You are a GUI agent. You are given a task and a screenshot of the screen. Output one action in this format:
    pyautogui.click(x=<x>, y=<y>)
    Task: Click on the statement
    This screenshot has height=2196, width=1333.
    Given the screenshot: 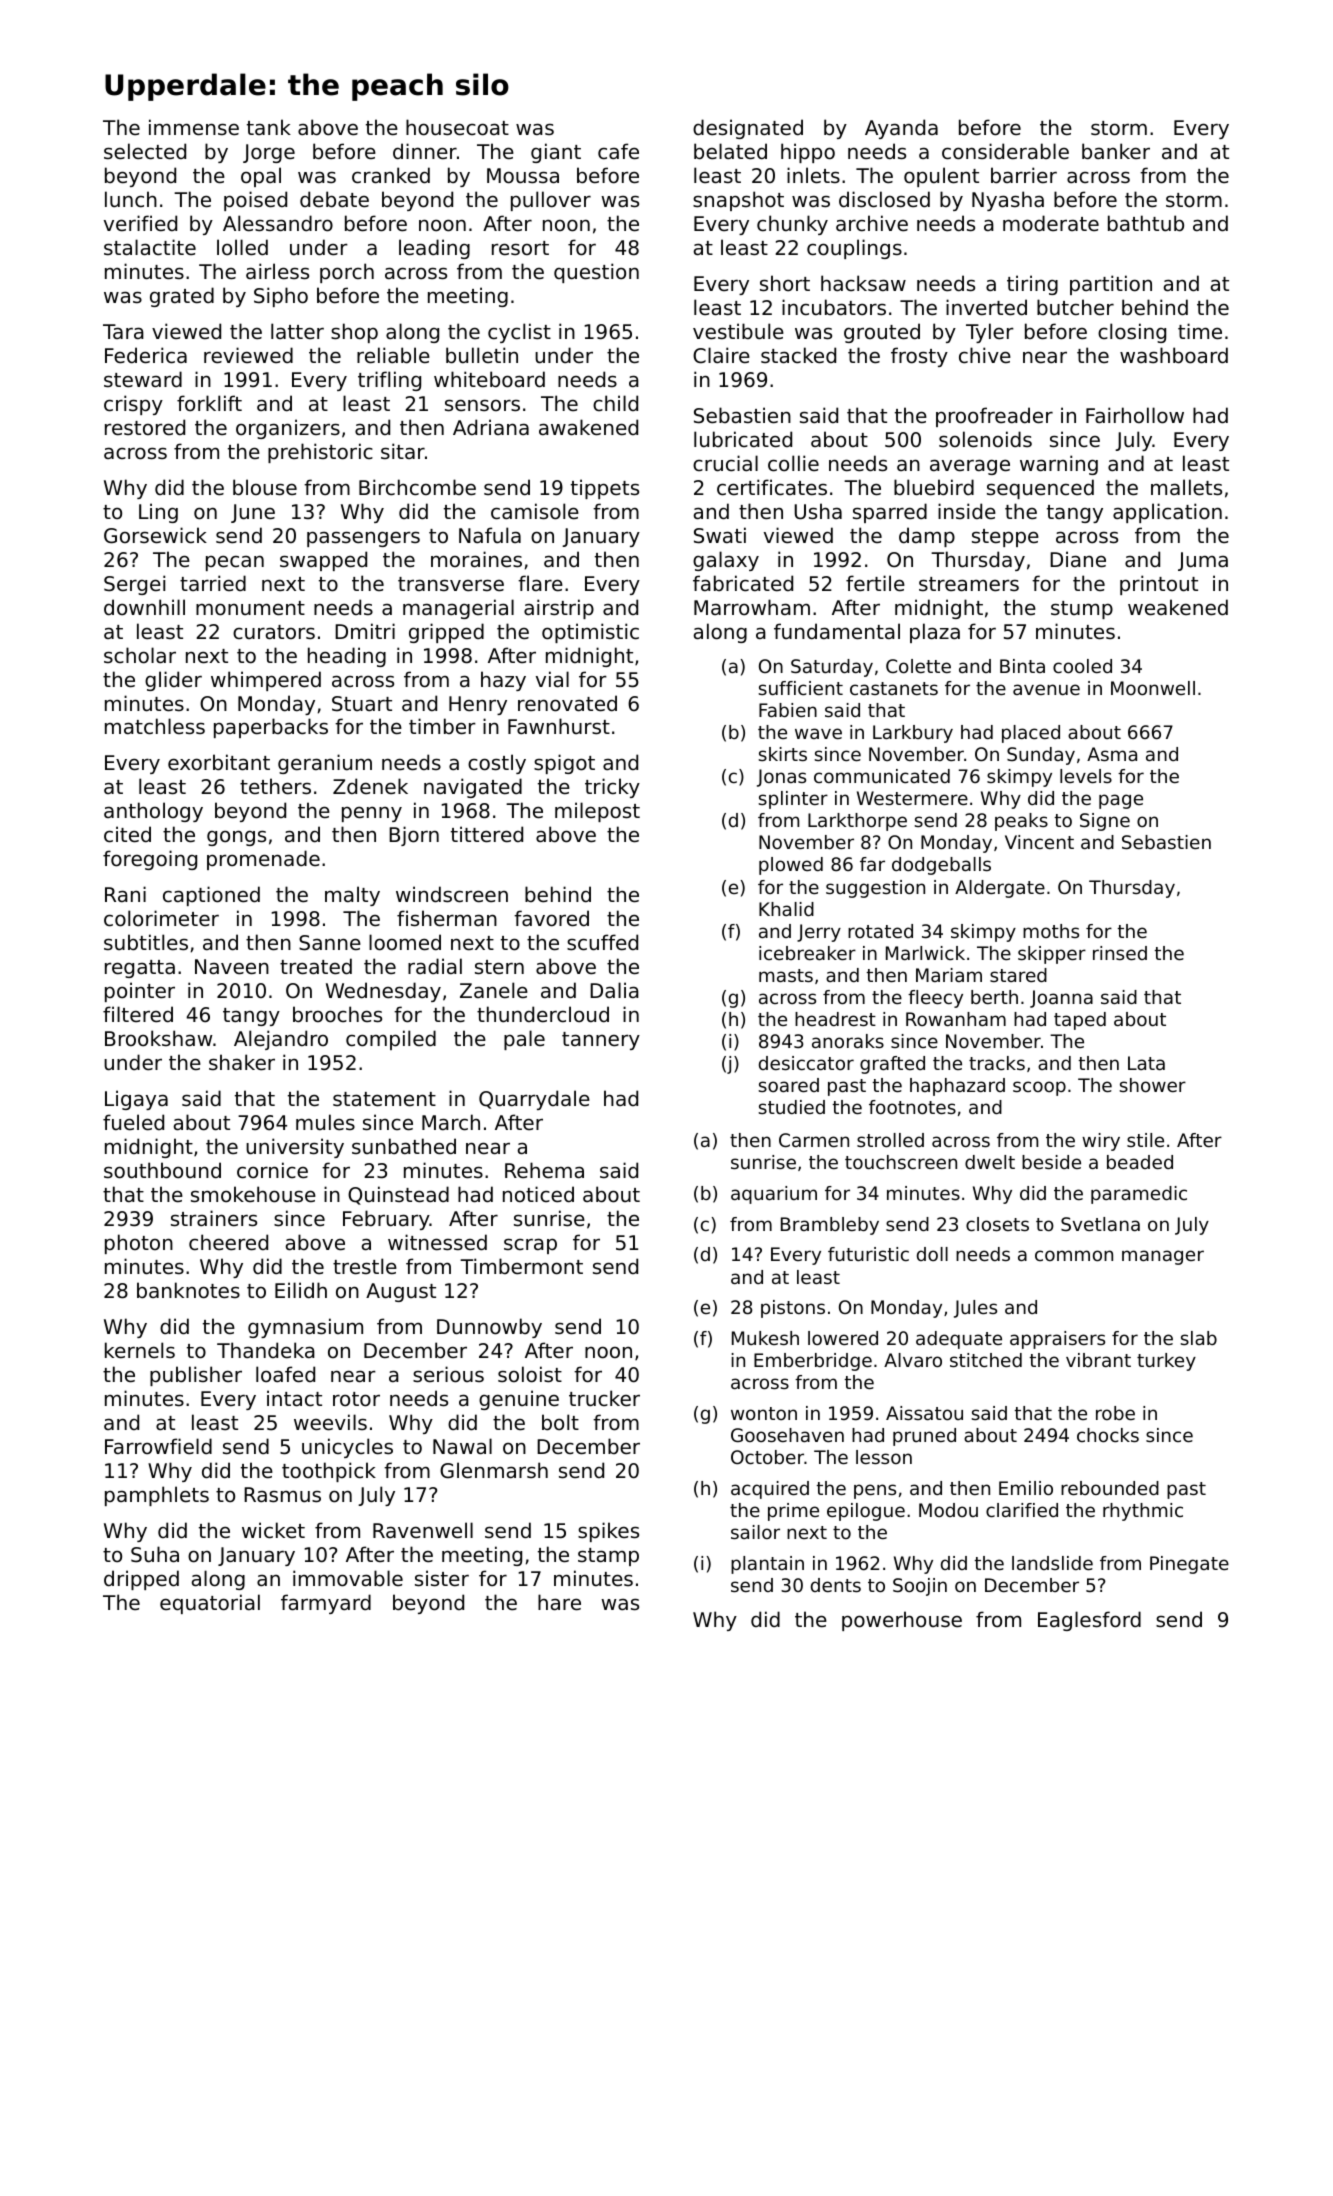 What is the action you would take?
    pyautogui.click(x=384, y=1099)
